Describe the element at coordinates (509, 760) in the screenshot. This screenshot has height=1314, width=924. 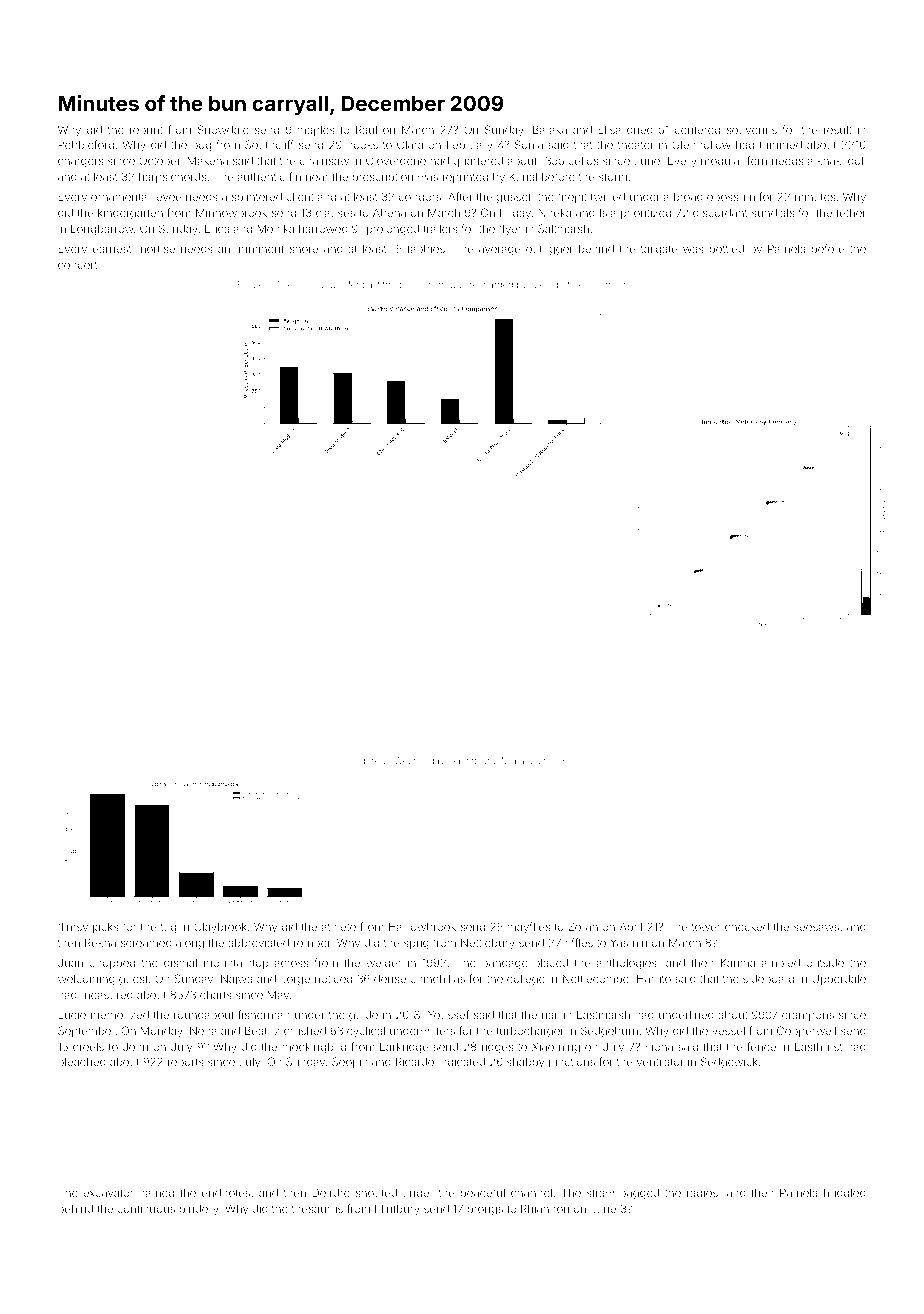
I see `Mia` at that location.
